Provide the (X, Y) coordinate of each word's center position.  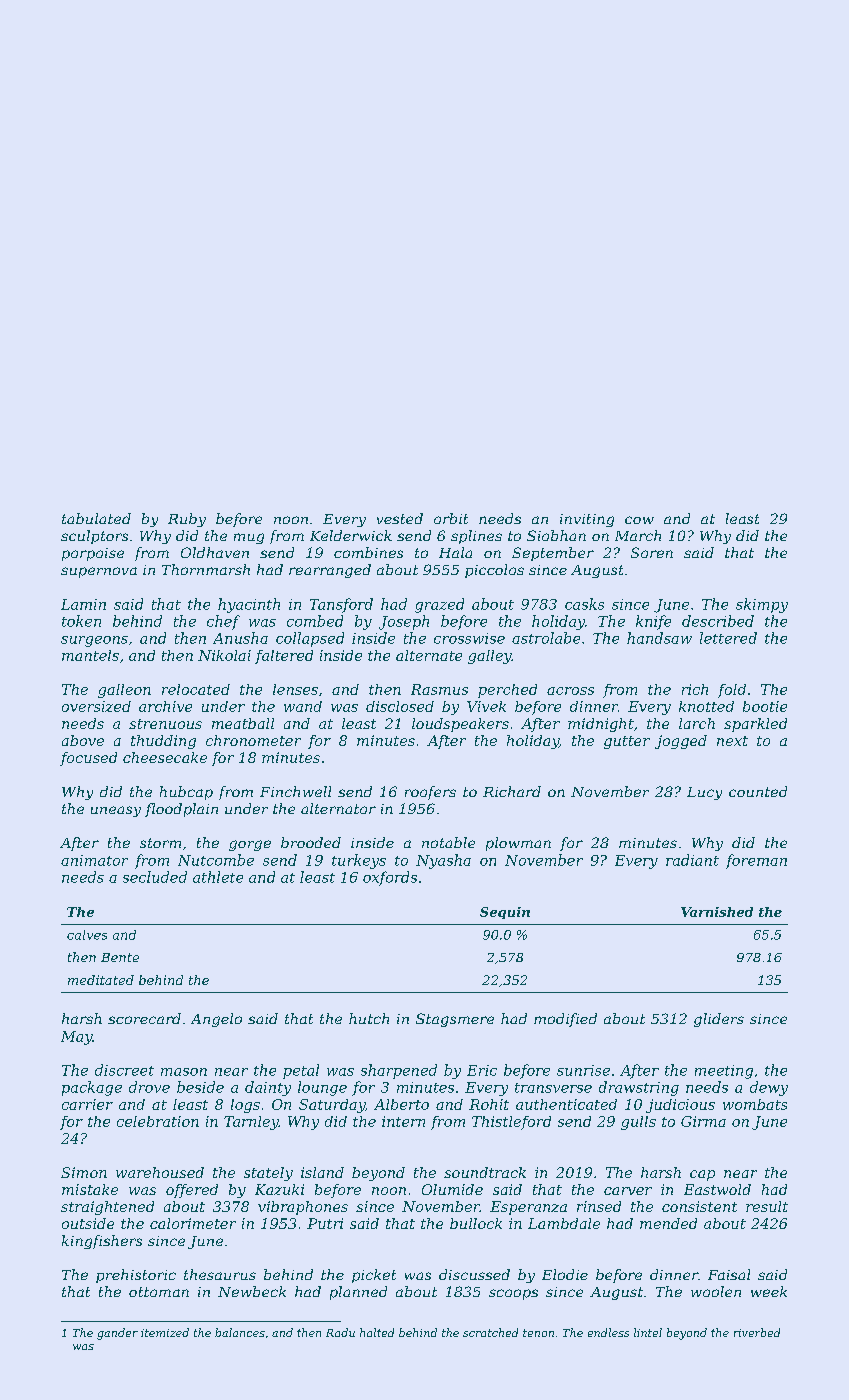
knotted (706, 706)
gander (117, 1334)
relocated (196, 689)
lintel (648, 1332)
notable (448, 842)
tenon (538, 1333)
